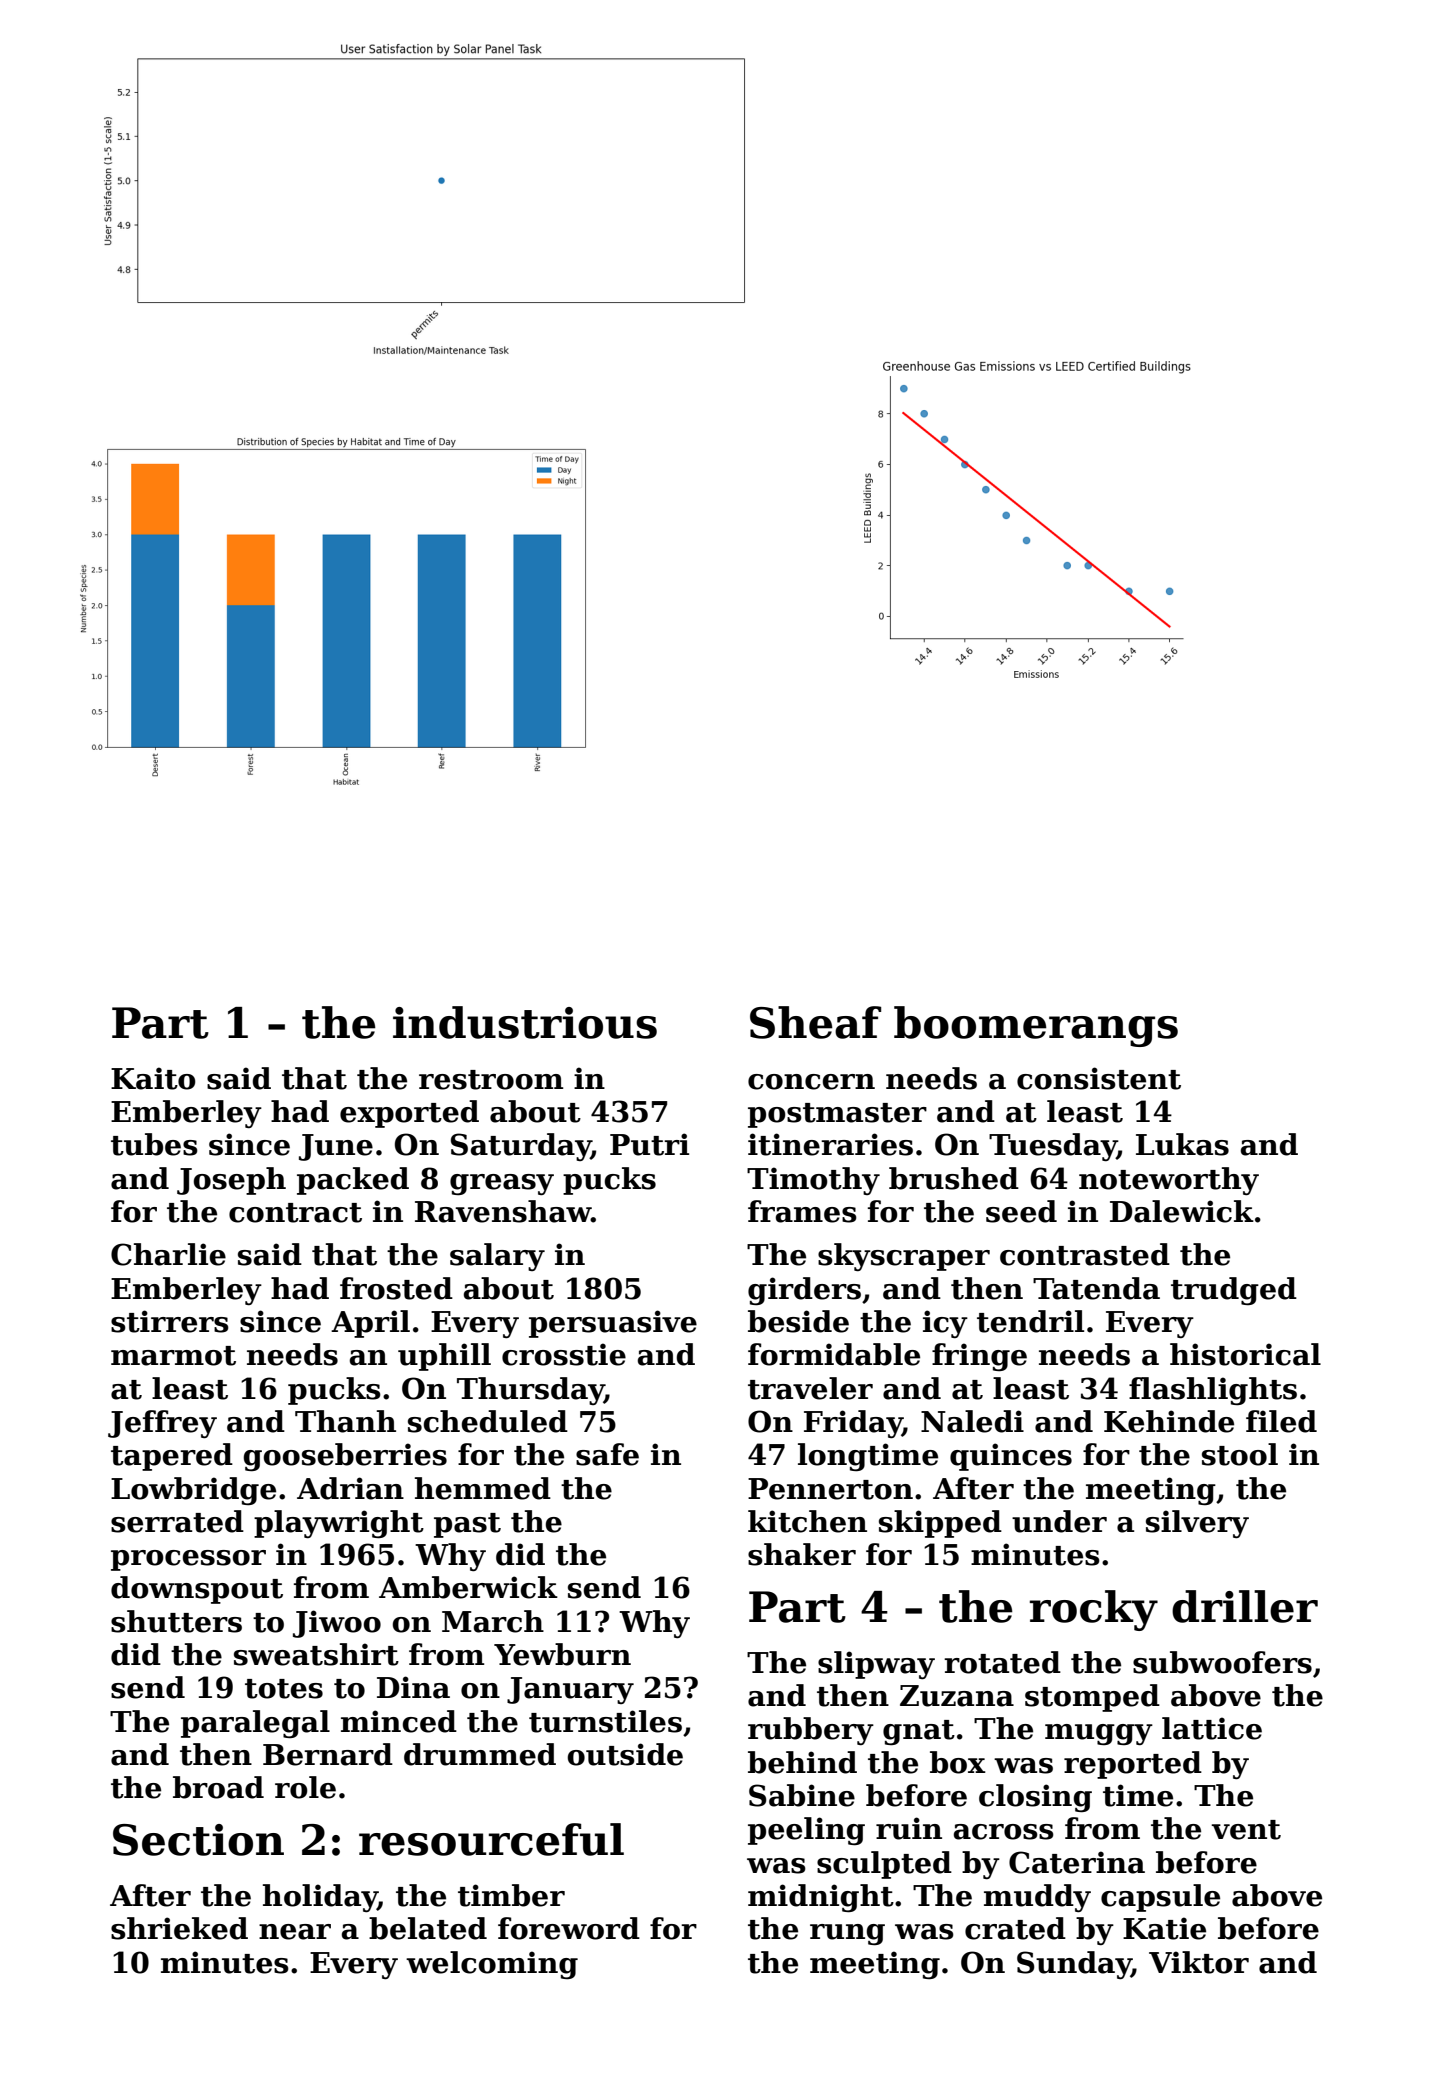 The image size is (1450, 2100). Describe the element at coordinates (1234, 1291) in the screenshot. I see `trudged` at that location.
